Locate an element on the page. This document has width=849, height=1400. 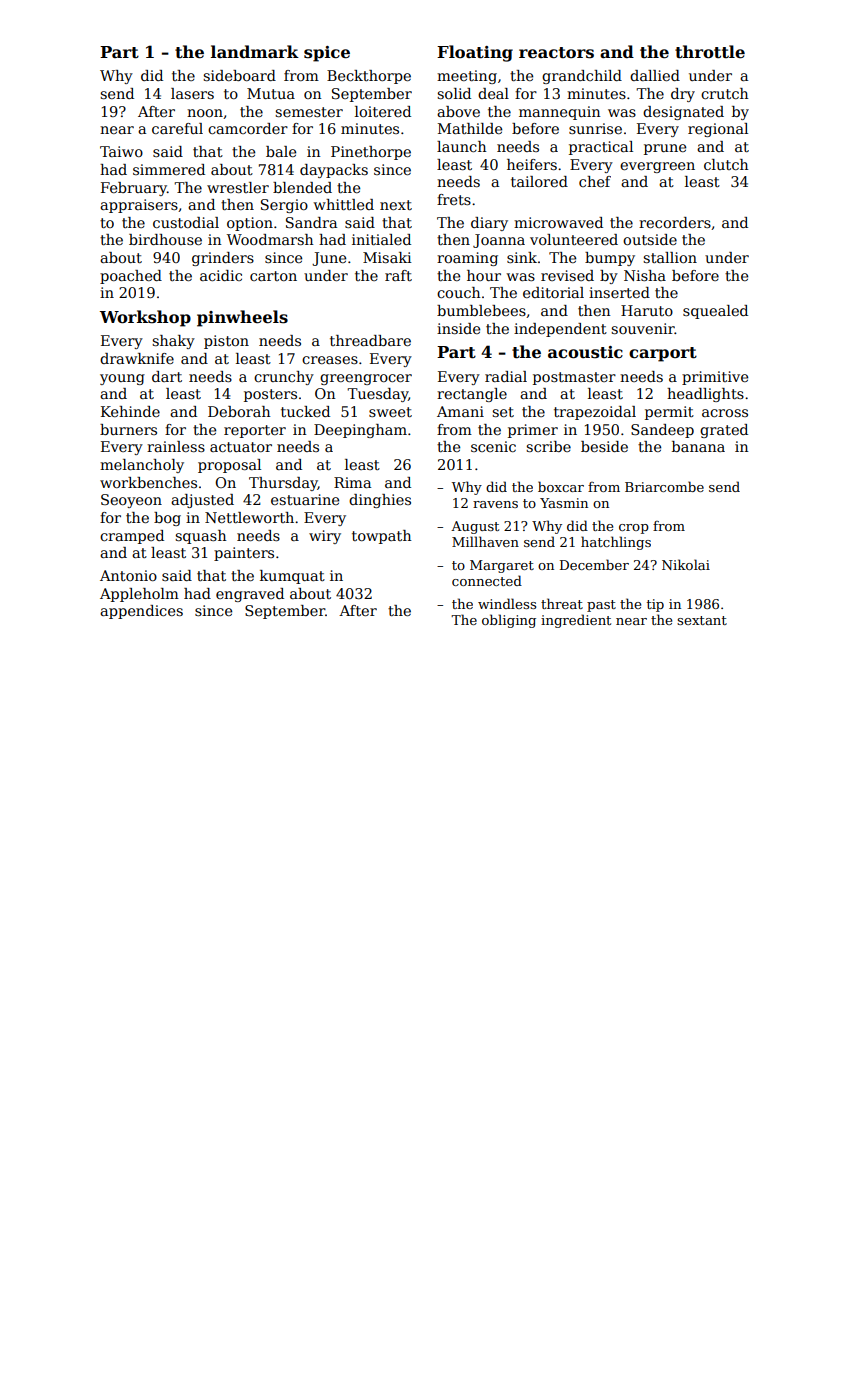
appendices is located at coordinates (141, 612).
